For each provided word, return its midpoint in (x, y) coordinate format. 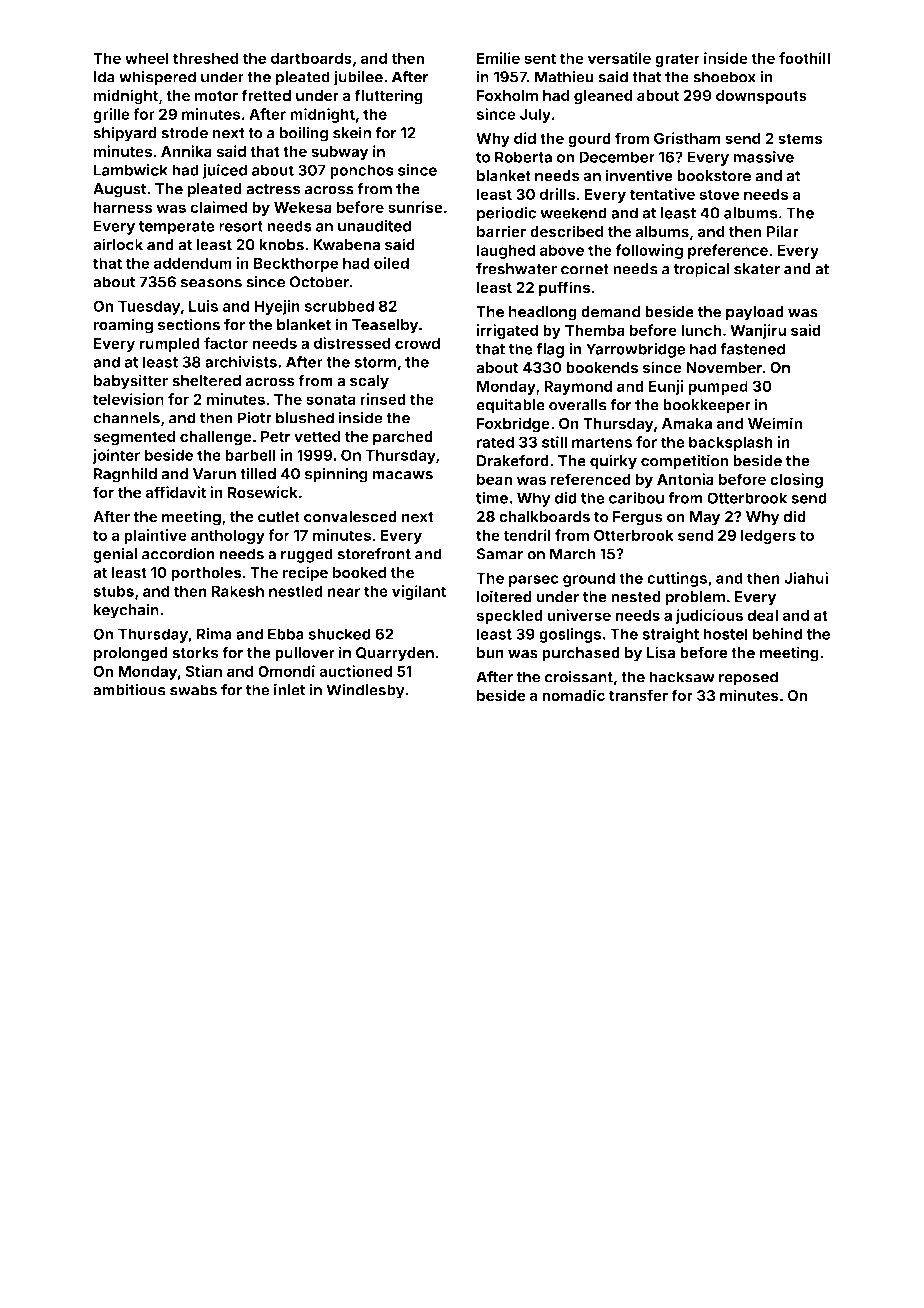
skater (757, 269)
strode (184, 133)
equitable (510, 406)
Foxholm (507, 96)
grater (677, 60)
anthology (228, 536)
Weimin (775, 423)
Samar (500, 554)
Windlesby (366, 691)
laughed (506, 251)
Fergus (638, 518)
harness (123, 207)
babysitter (131, 382)
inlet (289, 690)
